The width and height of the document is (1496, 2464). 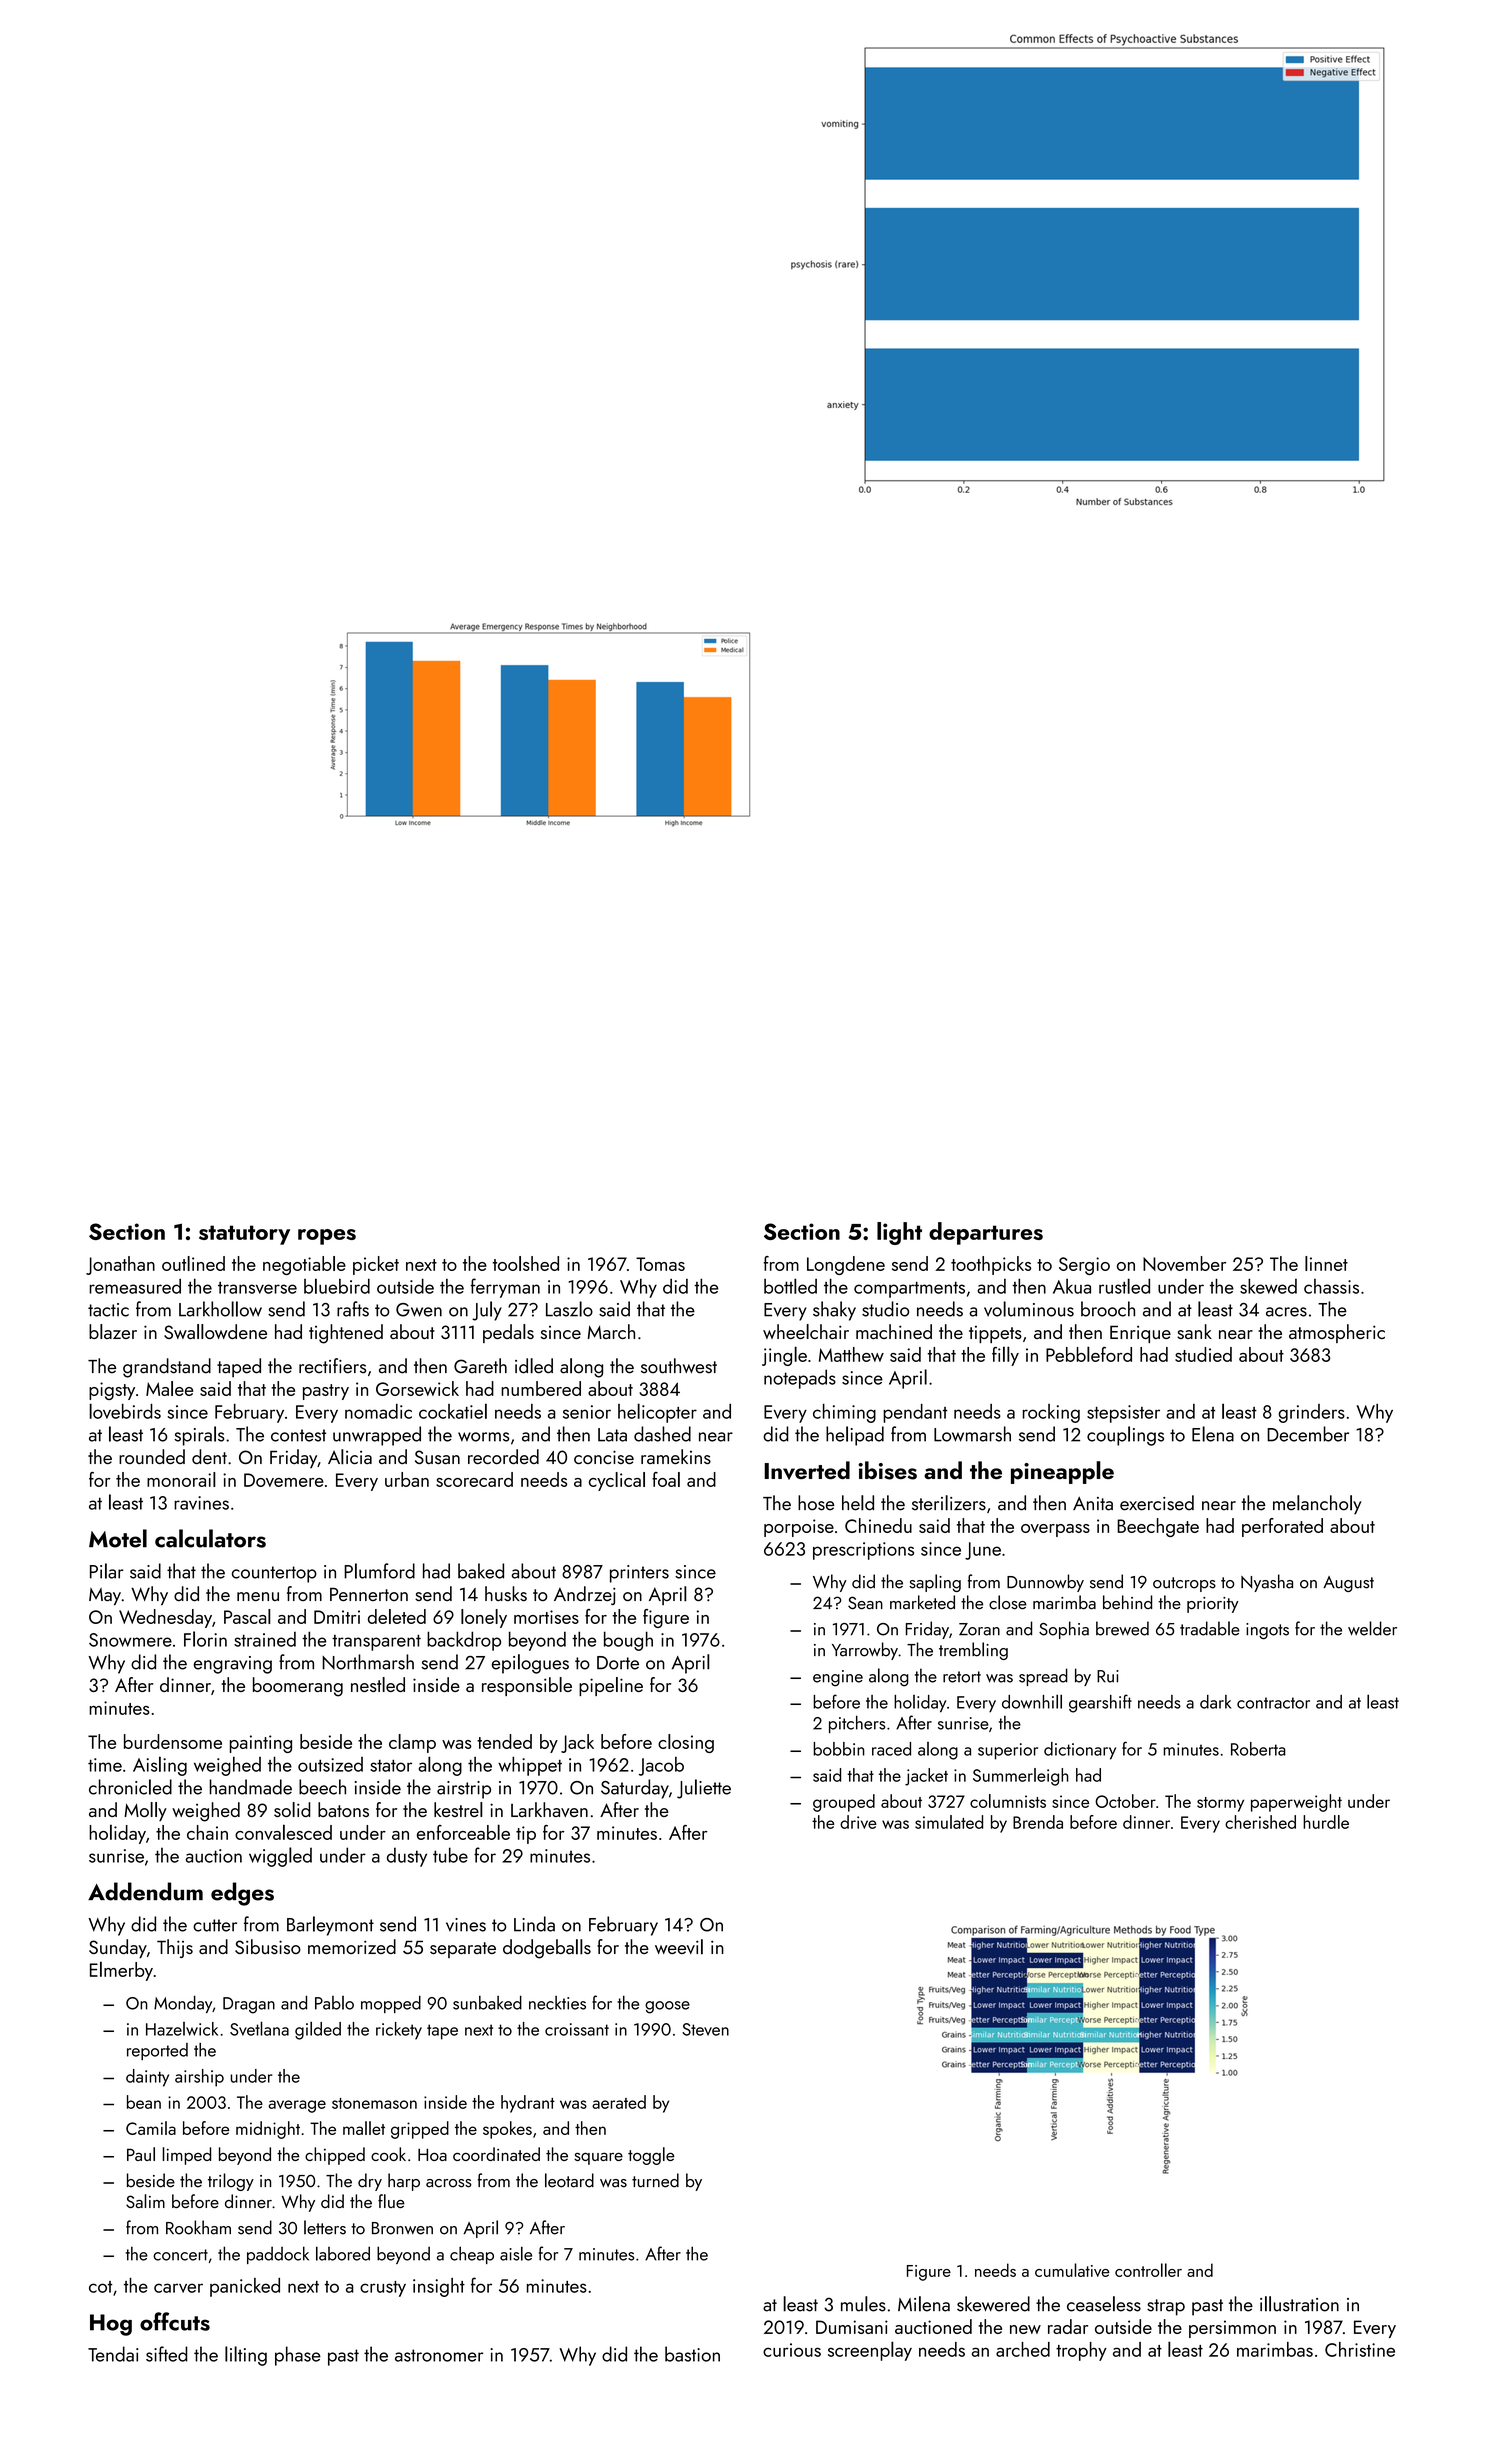 I want to click on Longdene, so click(x=846, y=1265).
